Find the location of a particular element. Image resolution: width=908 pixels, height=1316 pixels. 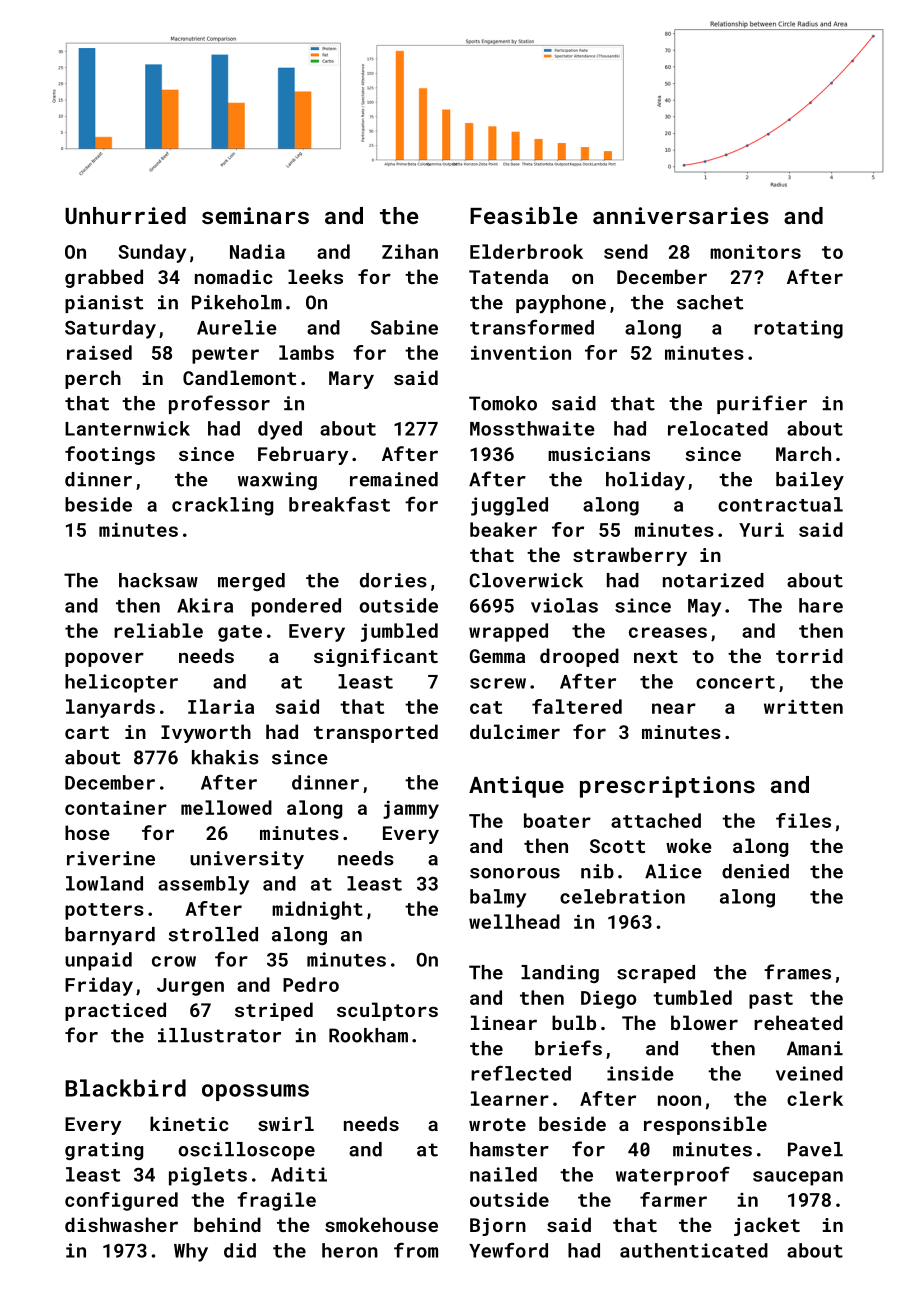

attached is located at coordinates (656, 820).
